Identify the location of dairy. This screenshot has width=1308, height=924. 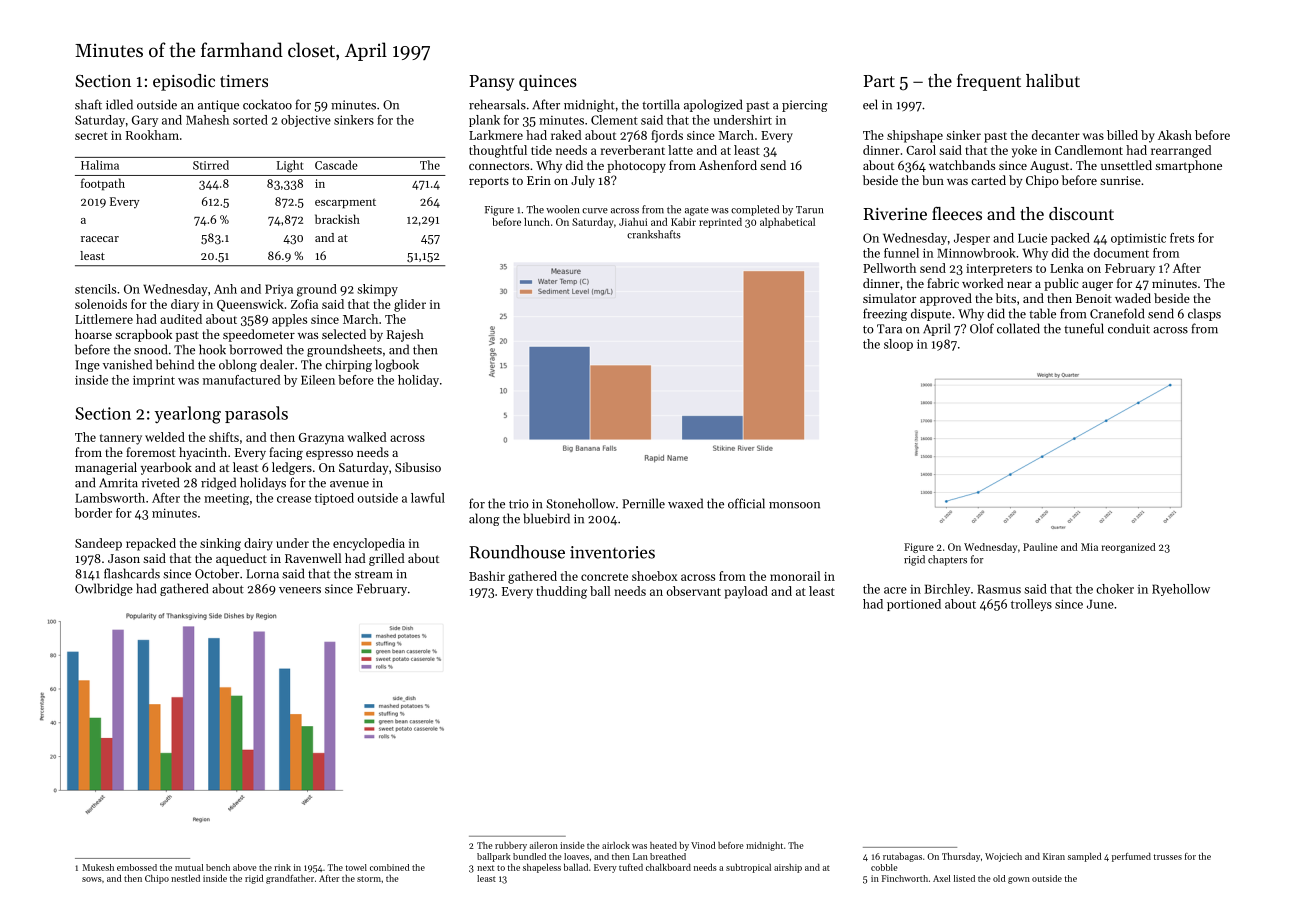
(258, 544).
